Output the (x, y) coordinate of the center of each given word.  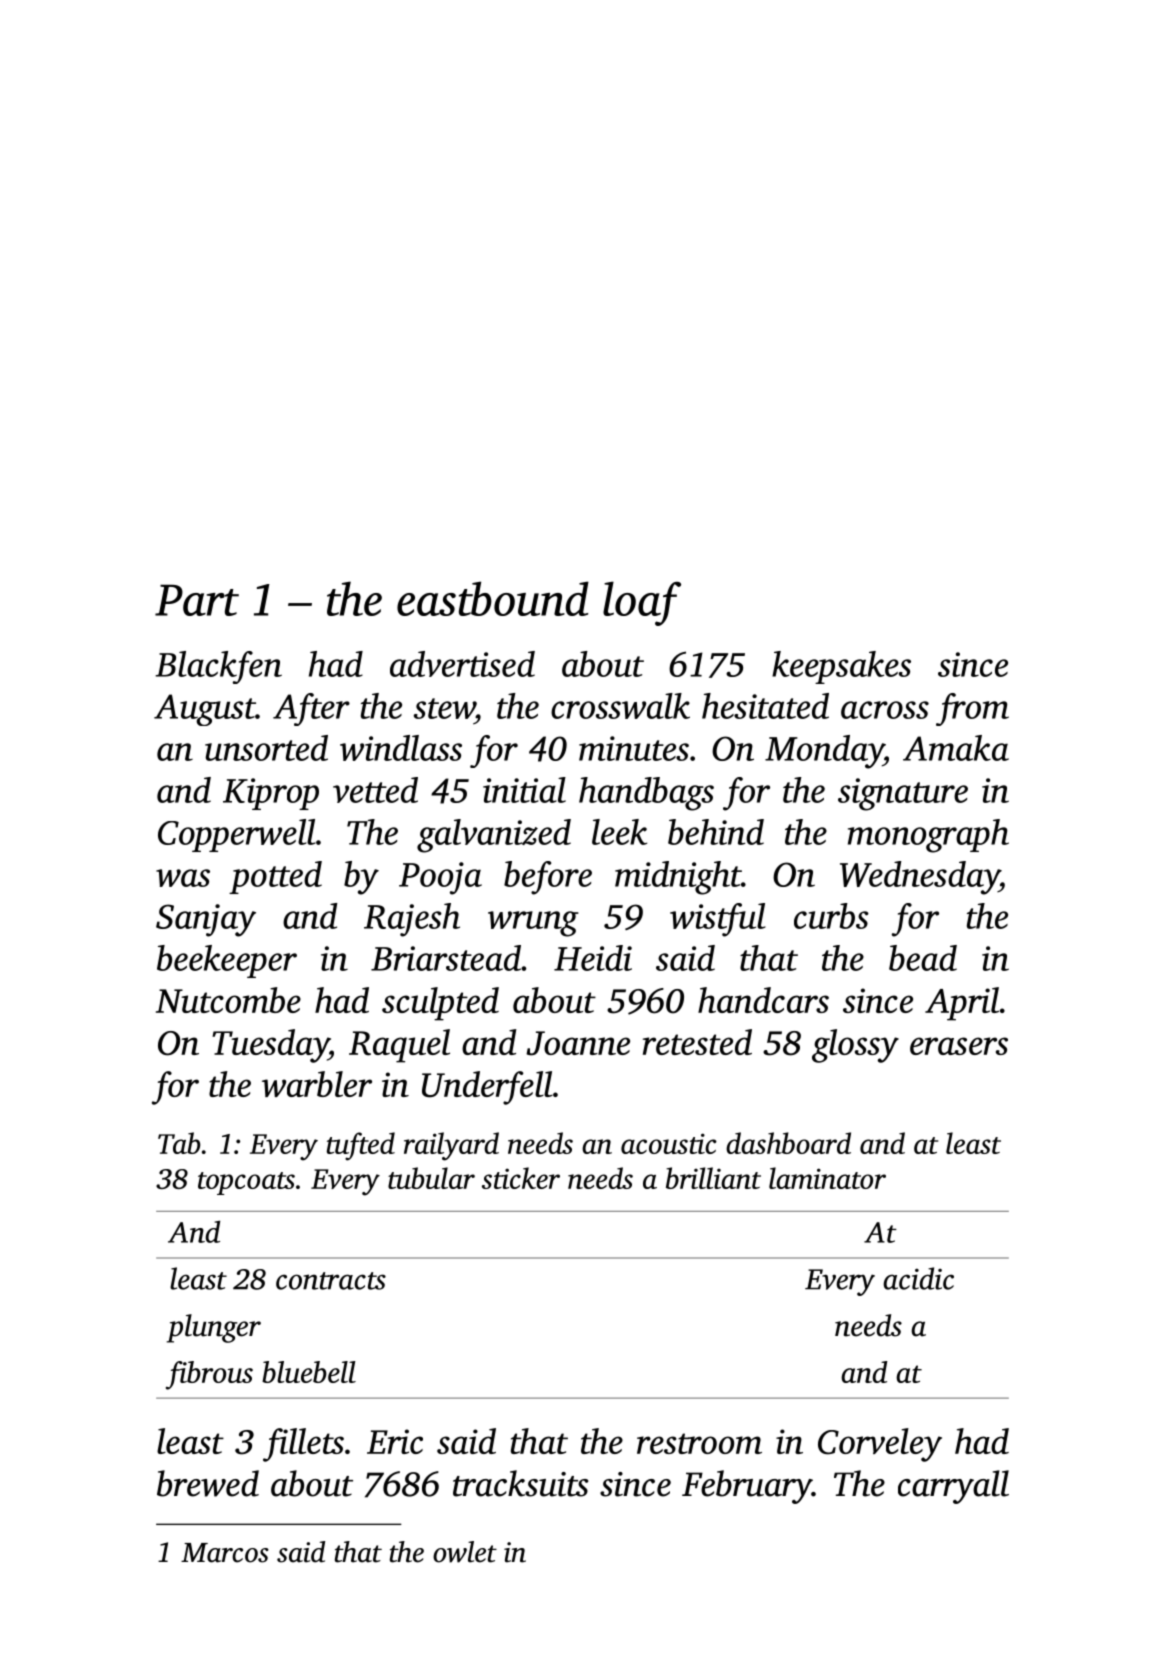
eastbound (493, 598)
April (962, 1004)
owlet (465, 1552)
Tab (179, 1143)
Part (197, 600)
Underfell (487, 1088)
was (183, 878)
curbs (831, 916)
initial (524, 790)
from (972, 709)
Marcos (225, 1553)
